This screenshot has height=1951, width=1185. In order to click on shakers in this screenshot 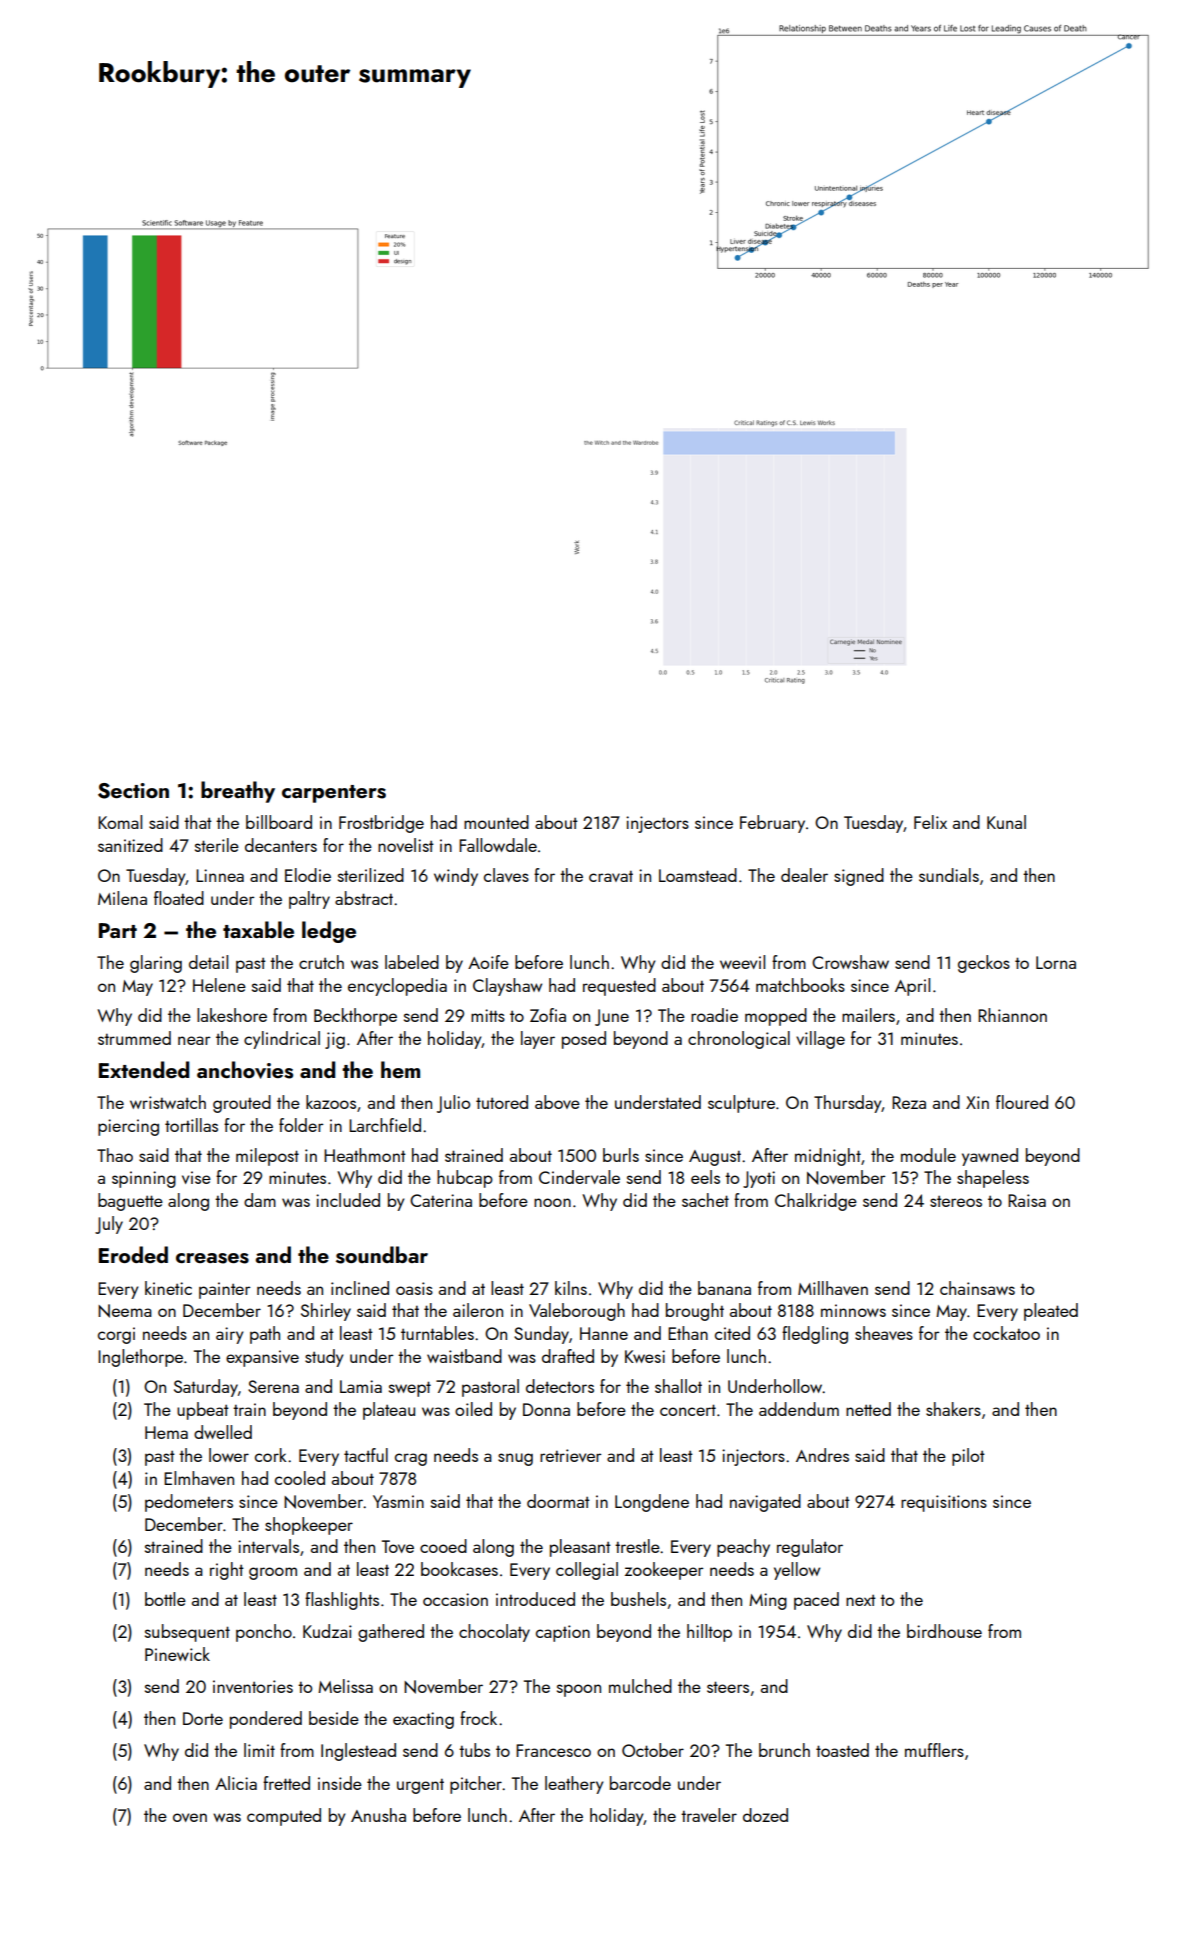, I will do `click(953, 1409)`.
